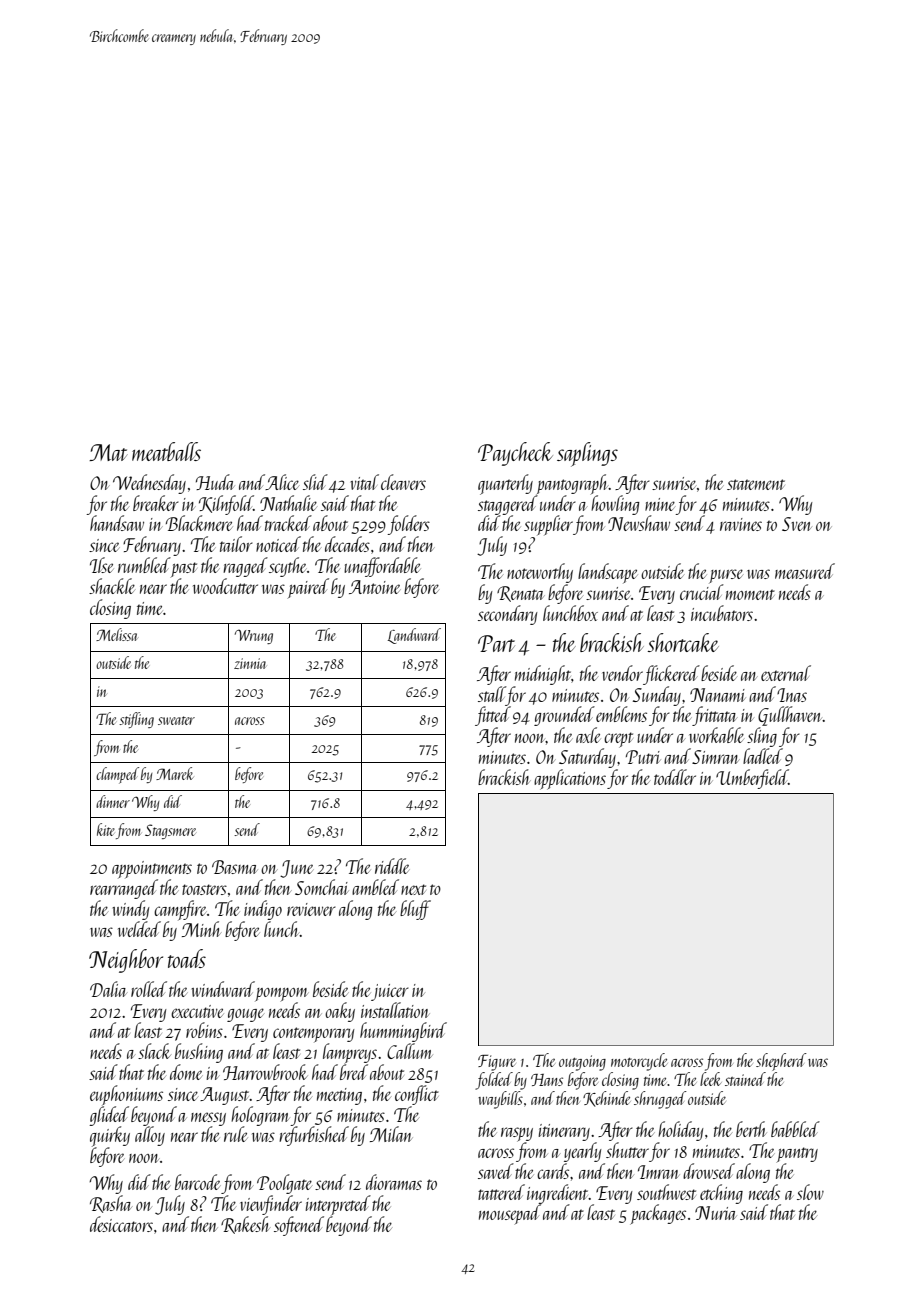 Image resolution: width=924 pixels, height=1308 pixels. Describe the element at coordinates (639, 1062) in the screenshot. I see `motorcycle` at that location.
